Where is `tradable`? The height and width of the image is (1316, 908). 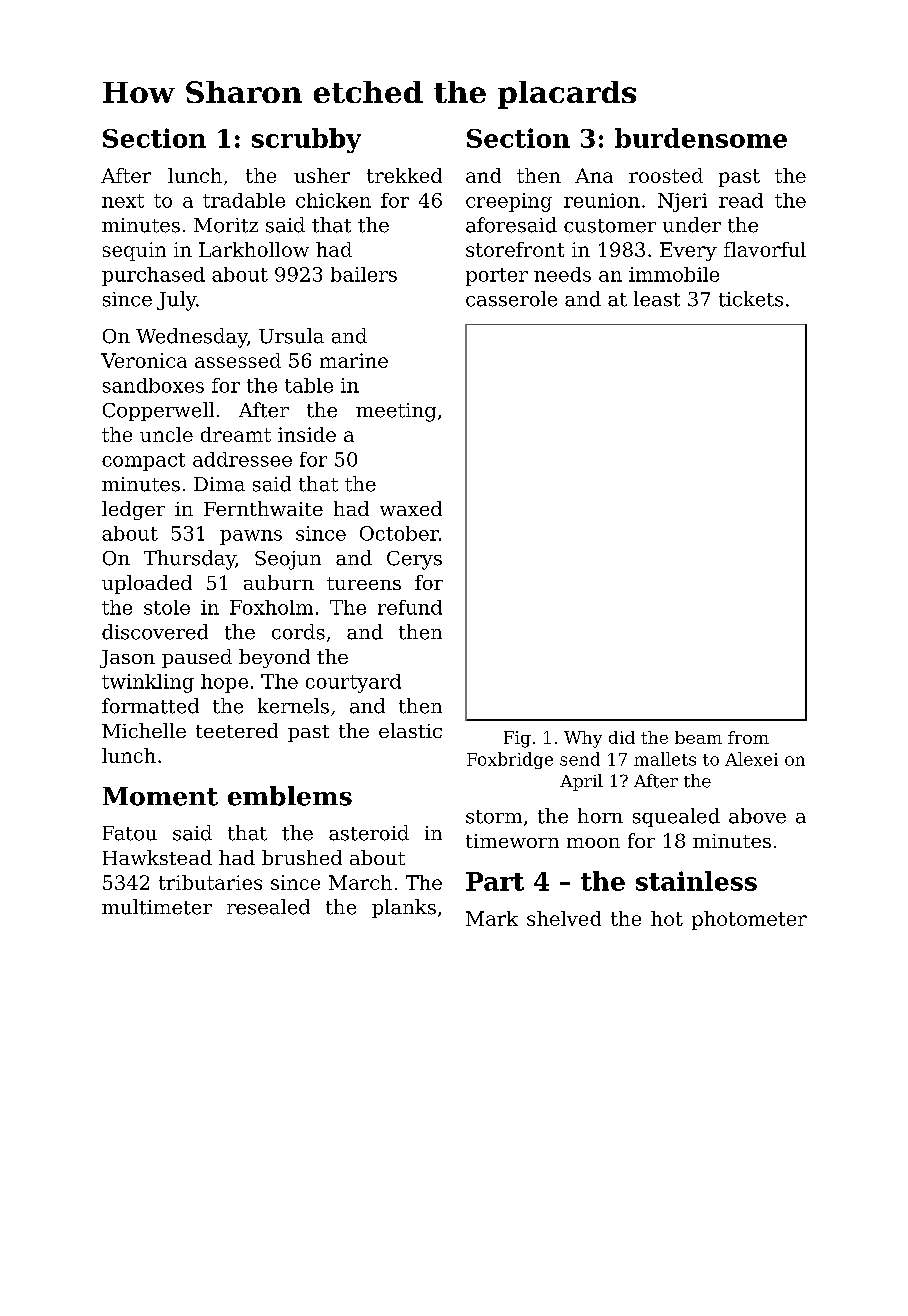
tradable is located at coordinates (244, 200).
